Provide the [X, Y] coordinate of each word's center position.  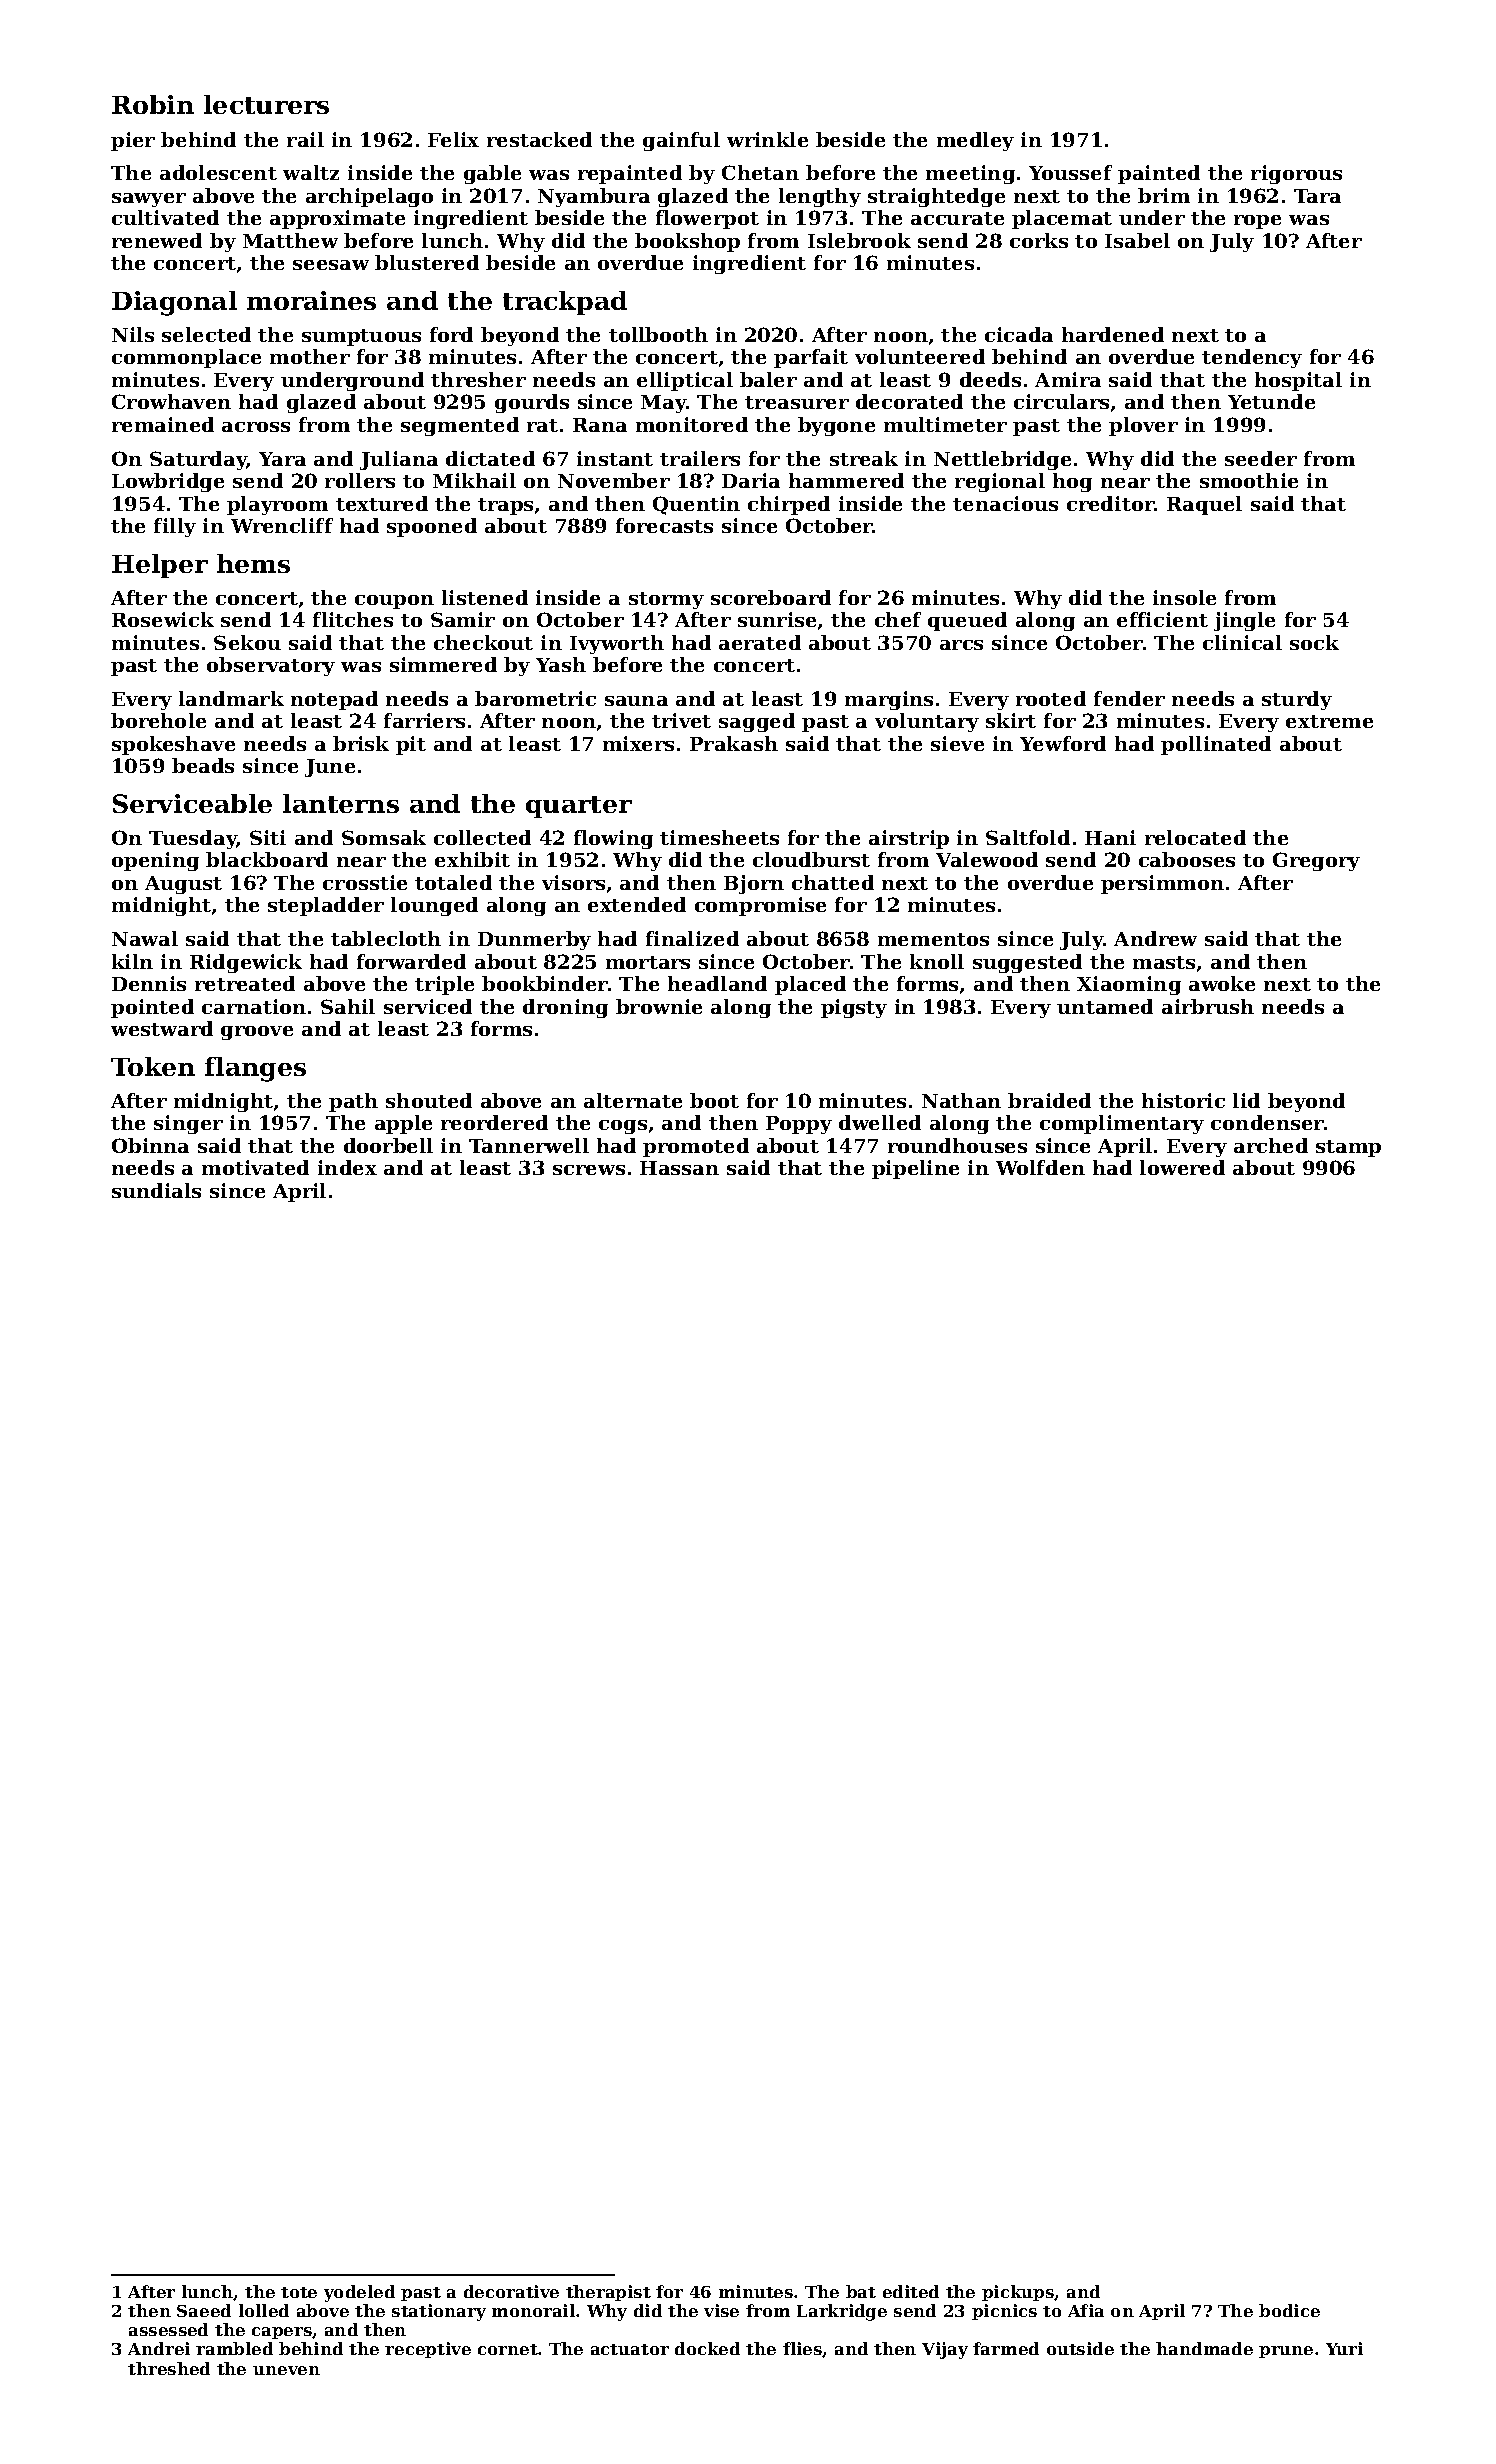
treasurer [797, 402]
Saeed [204, 2310]
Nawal [145, 938]
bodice [1289, 2310]
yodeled [359, 2293]
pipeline [915, 1169]
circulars [1061, 401]
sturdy [1297, 700]
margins [889, 700]
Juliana [399, 460]
